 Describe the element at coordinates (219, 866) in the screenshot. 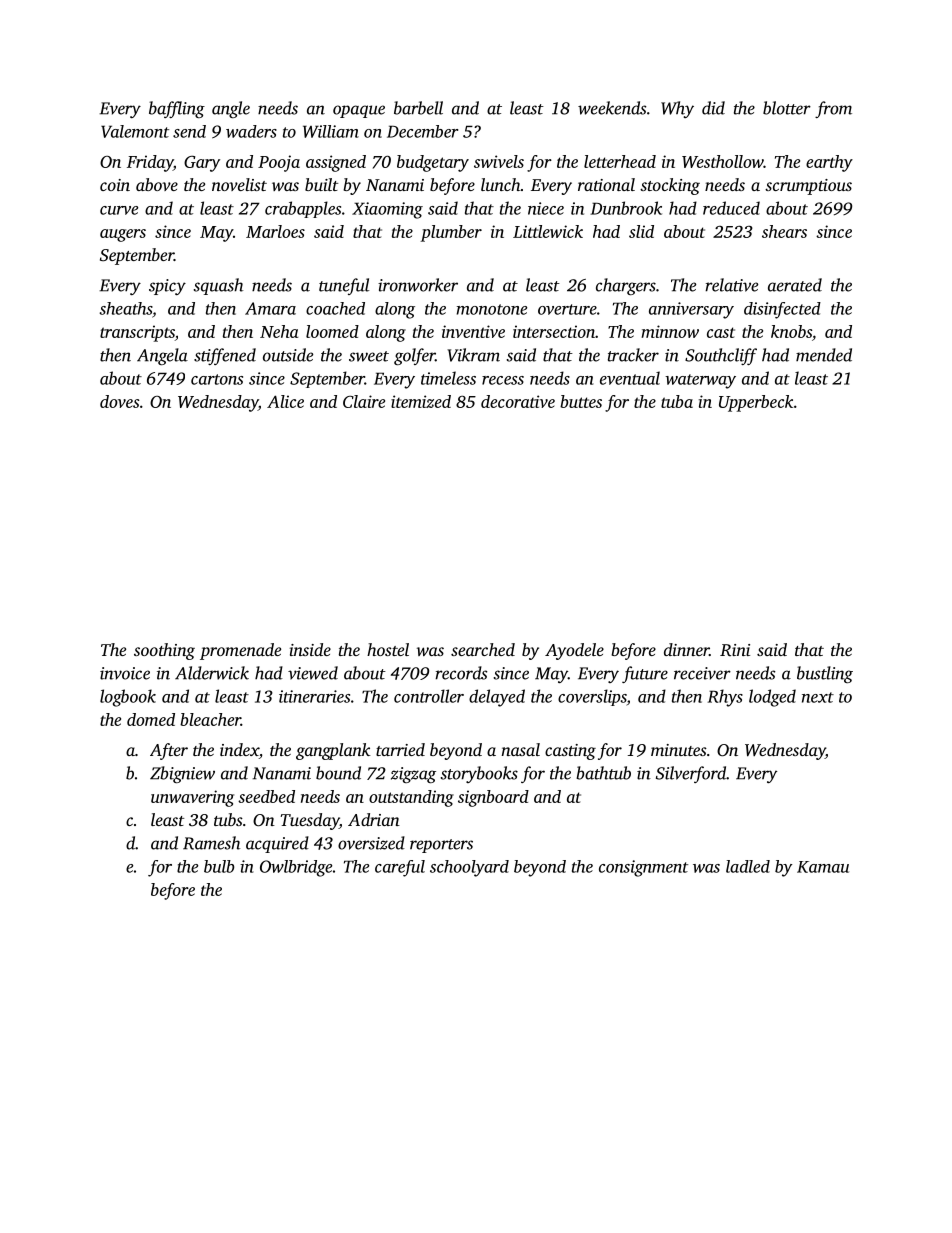

I see `bulb` at that location.
